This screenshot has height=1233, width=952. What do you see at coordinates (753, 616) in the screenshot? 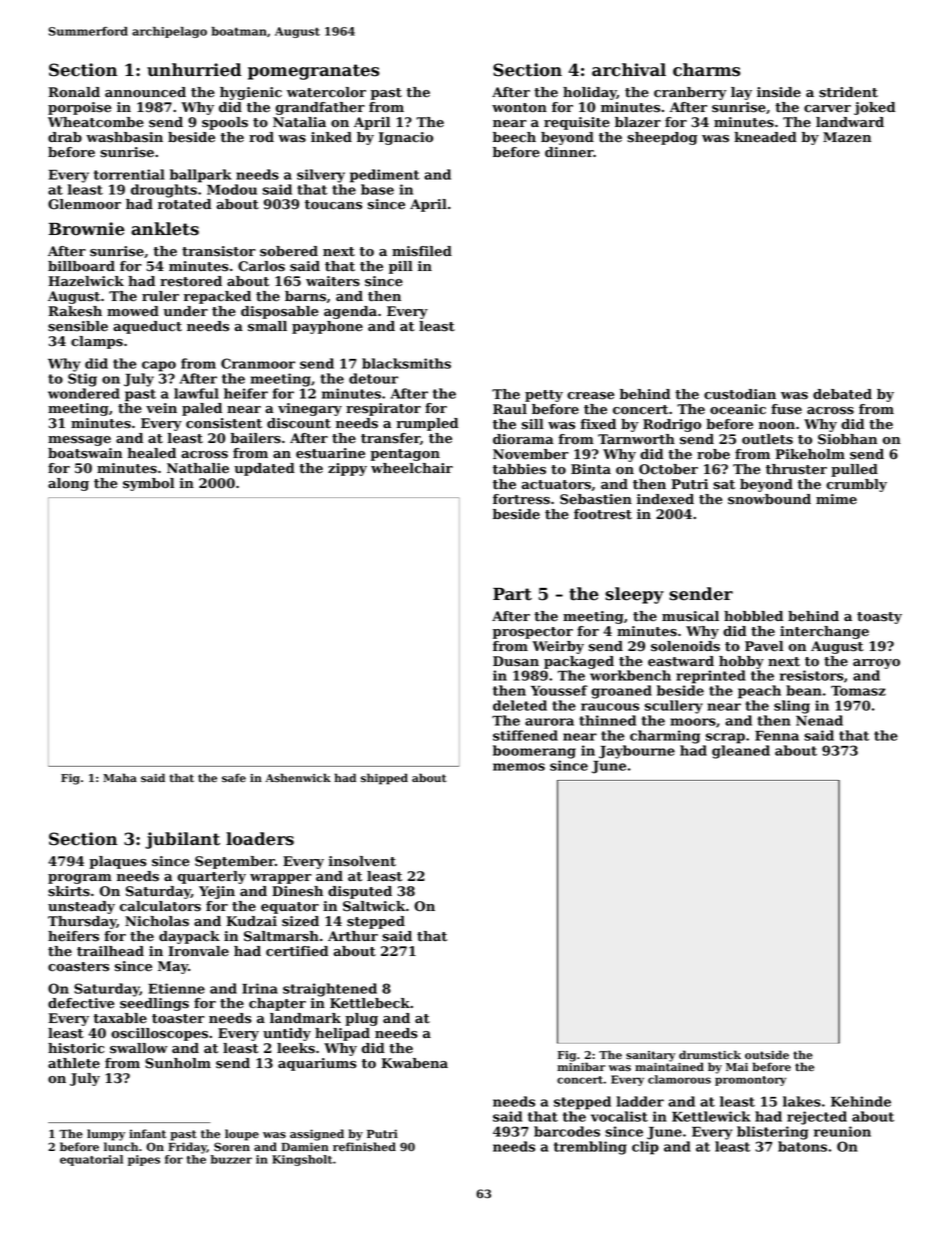
I see `hobbled` at bounding box center [753, 616].
